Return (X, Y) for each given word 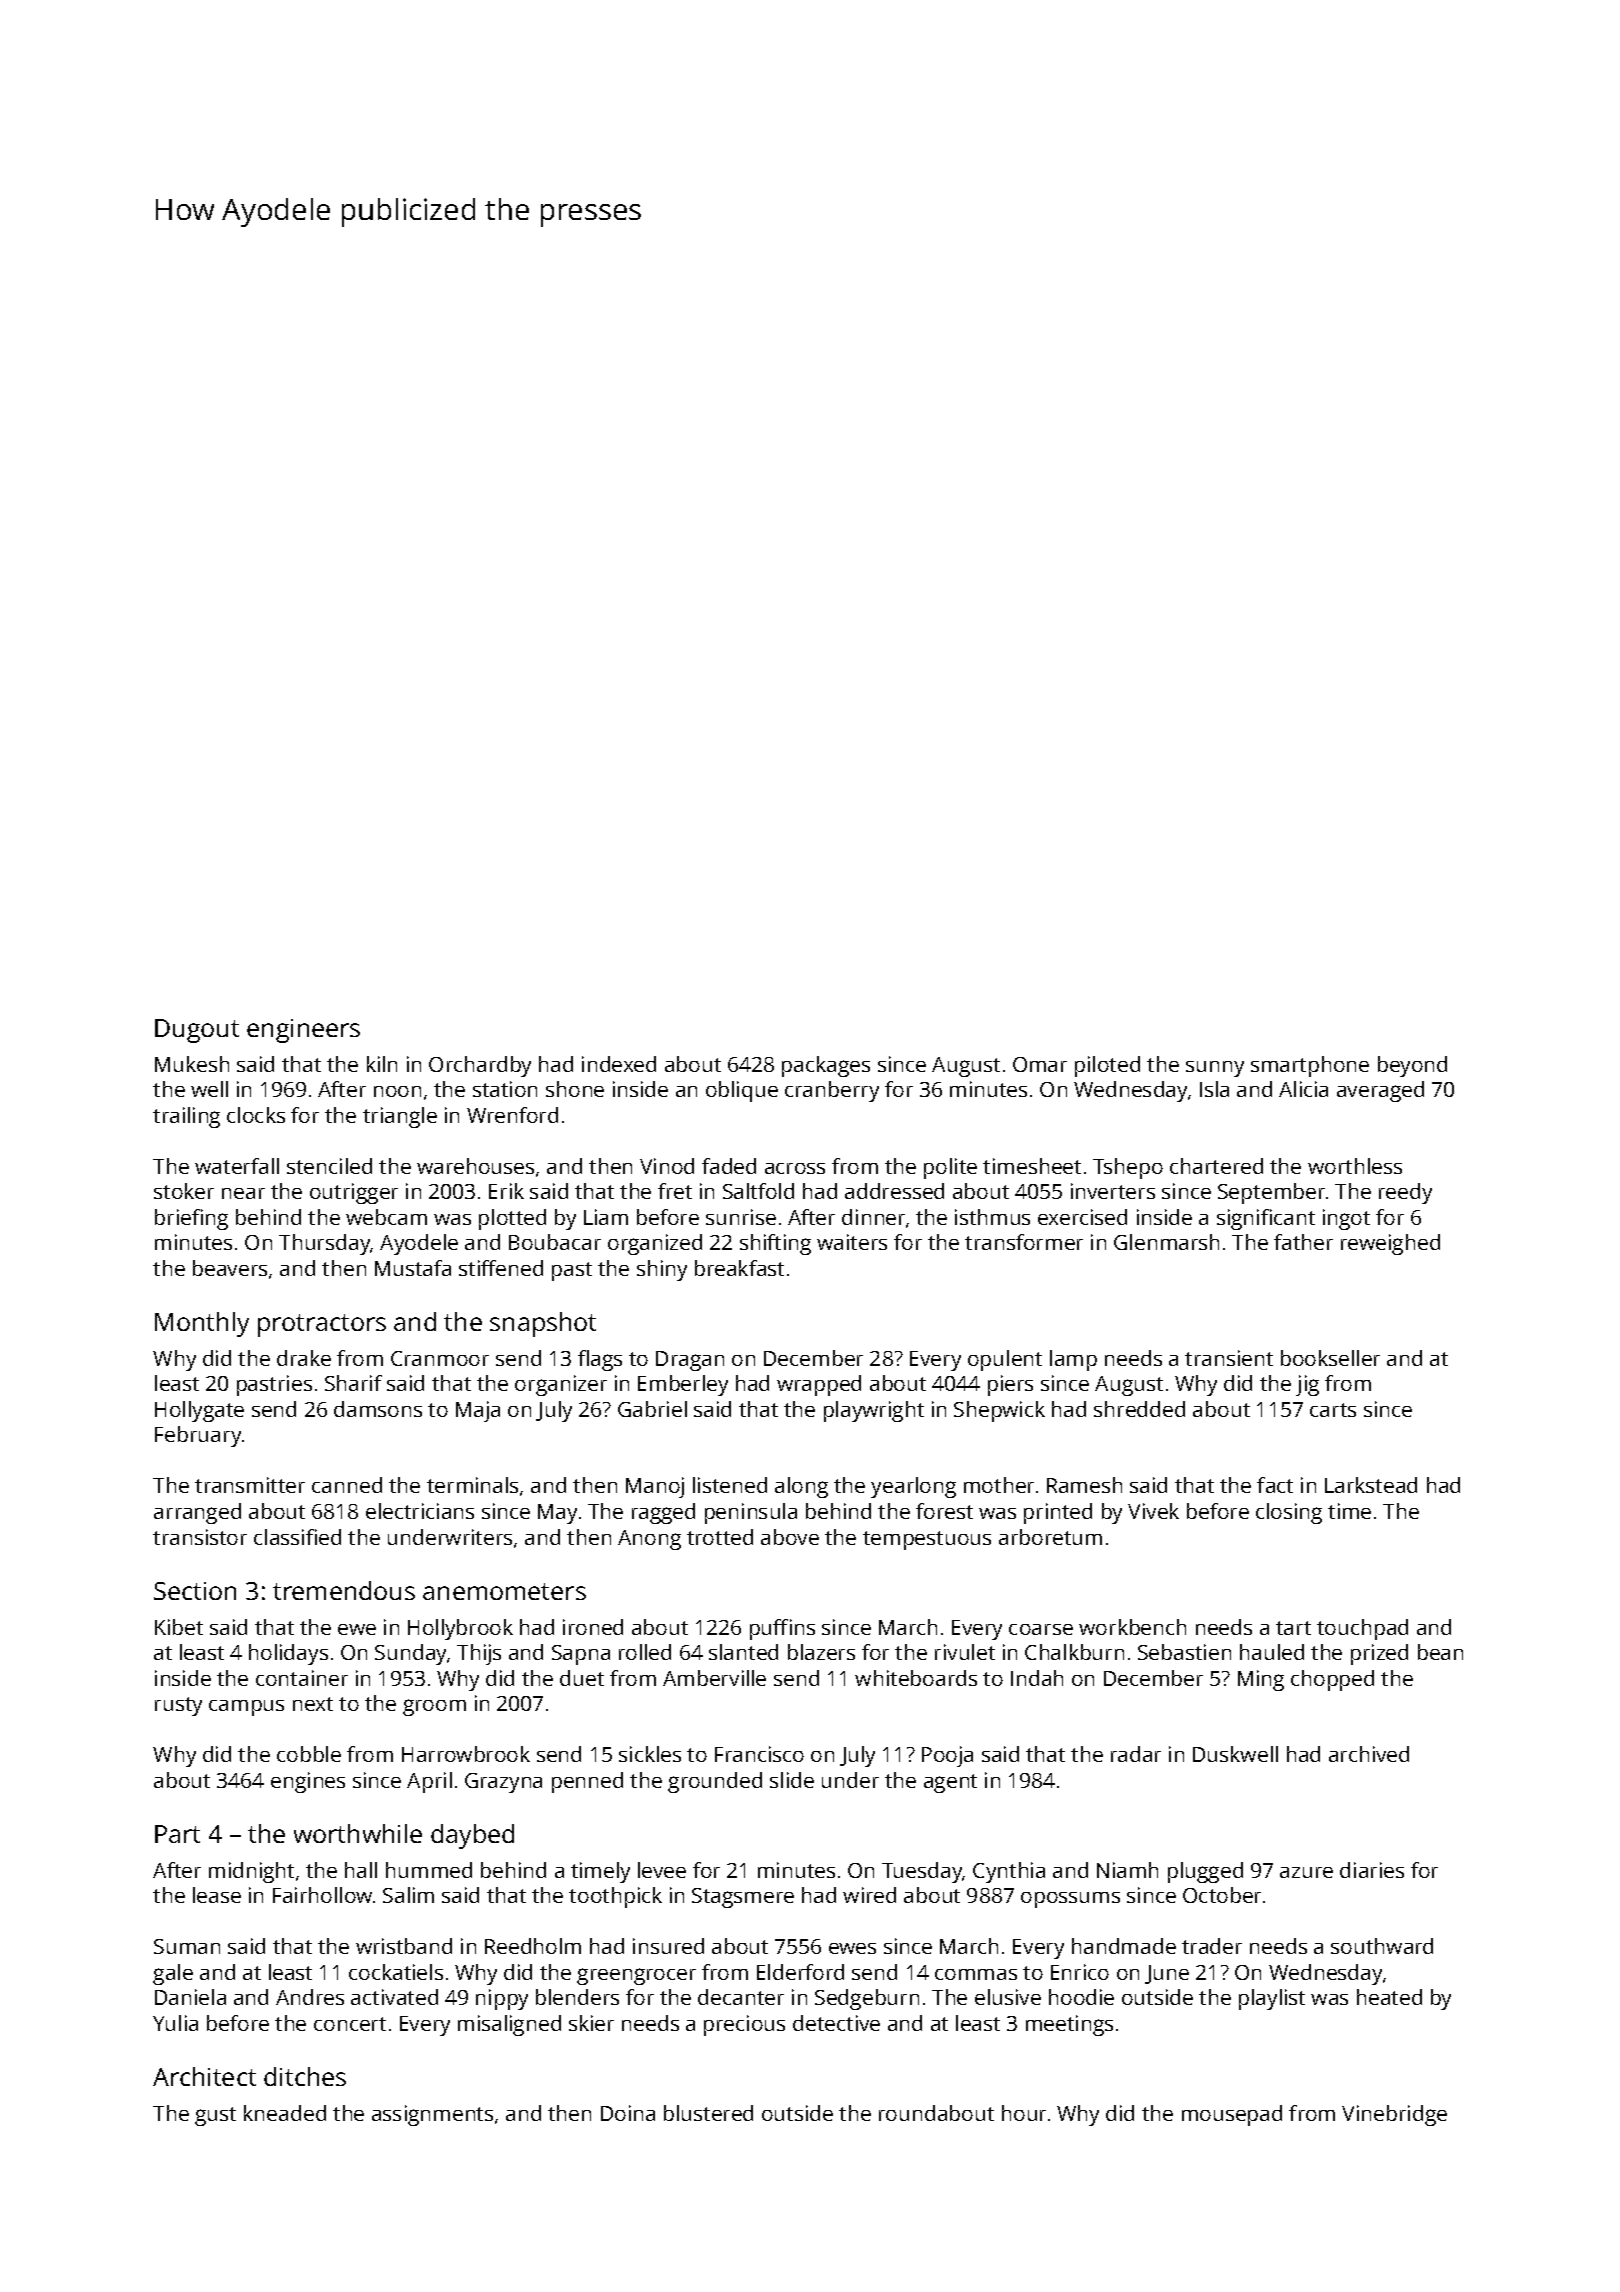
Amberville (714, 1678)
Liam (606, 1217)
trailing (186, 1117)
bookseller (1330, 1358)
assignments (432, 2115)
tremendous (344, 1590)
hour (1024, 2113)
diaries (1372, 1870)
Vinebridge (1394, 2115)
